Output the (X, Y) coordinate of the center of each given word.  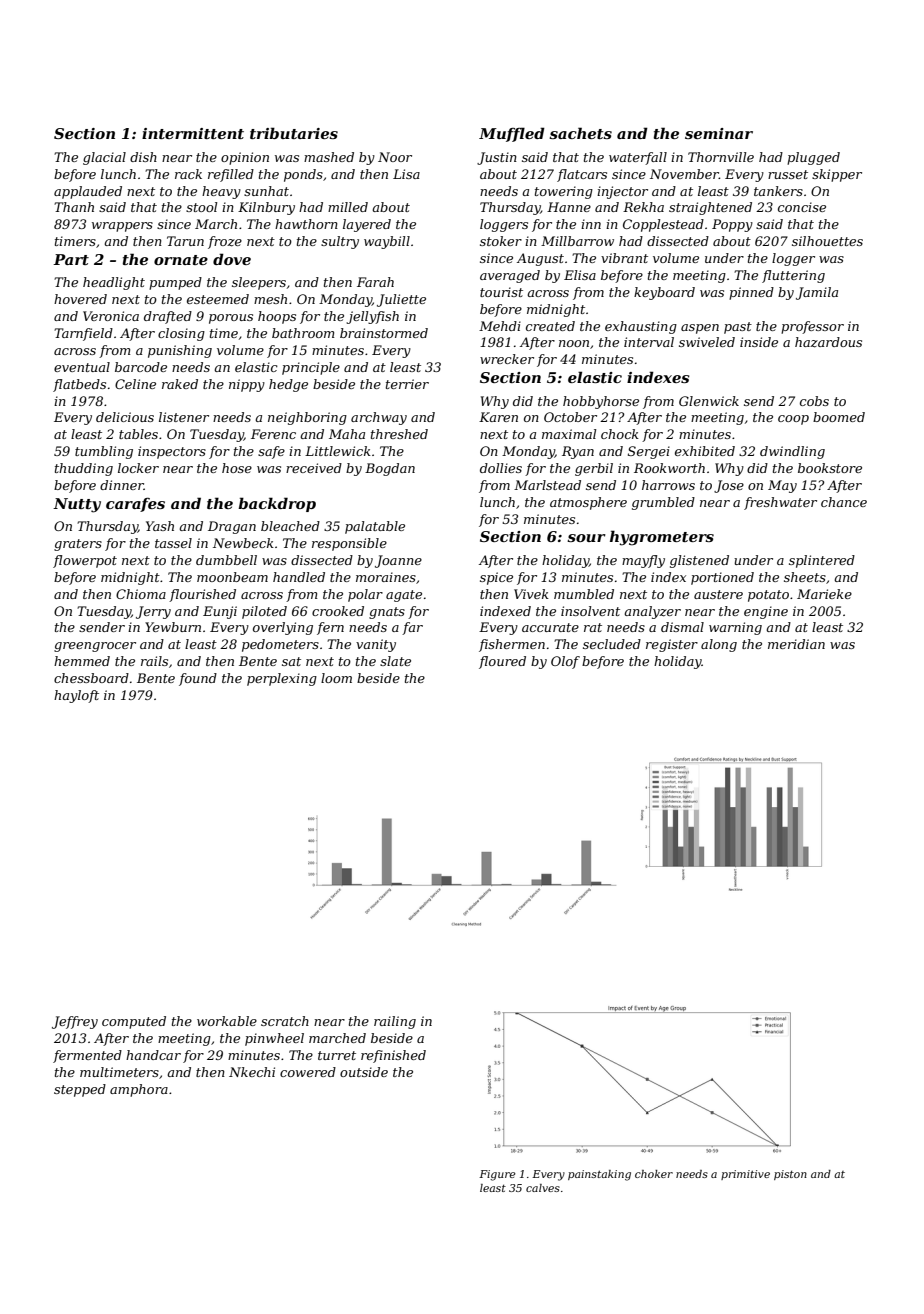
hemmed (82, 661)
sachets (580, 133)
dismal (682, 627)
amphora (139, 1090)
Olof (565, 662)
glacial (104, 158)
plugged (813, 158)
